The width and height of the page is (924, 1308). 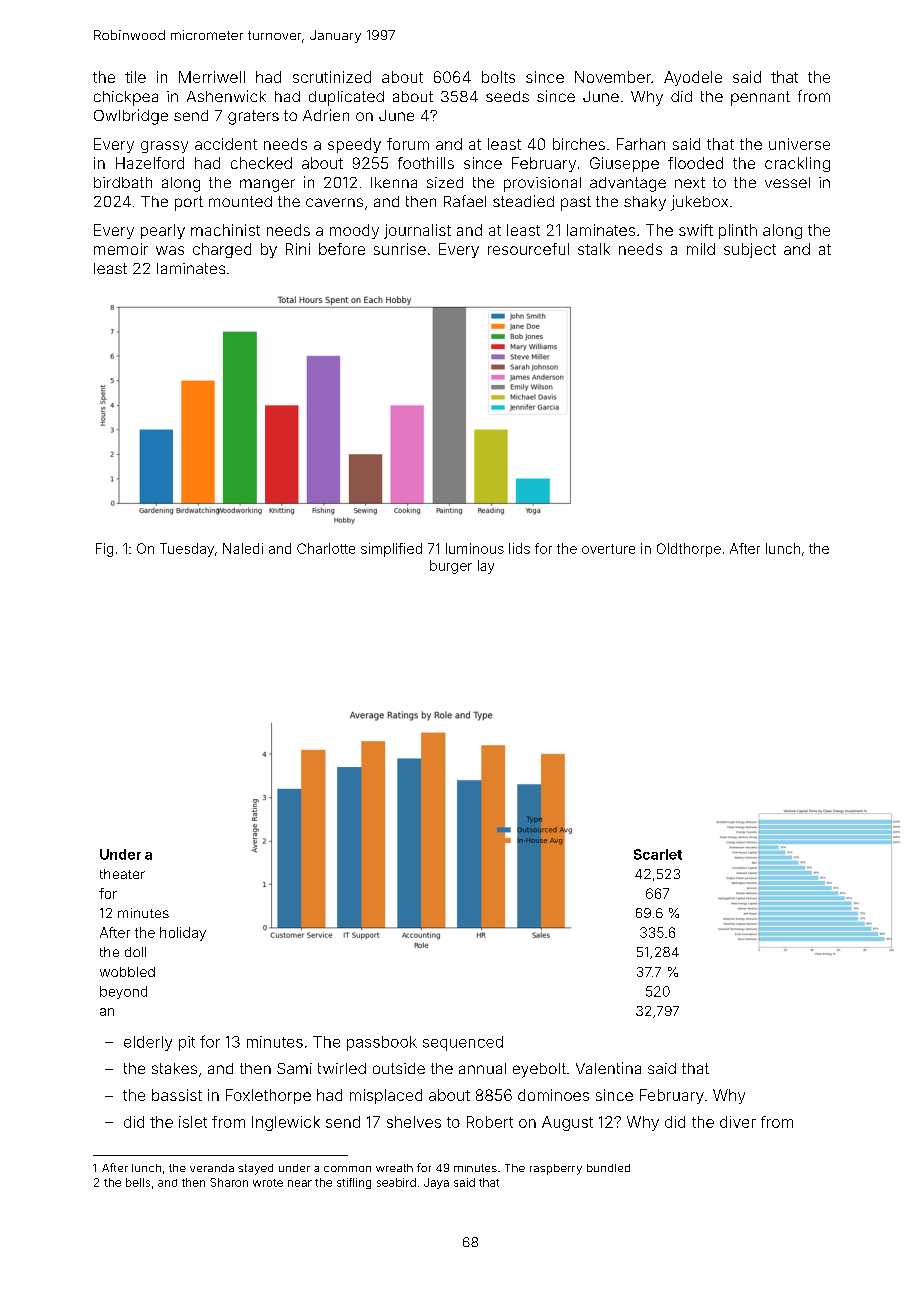 What do you see at coordinates (326, 548) in the page?
I see `Charlotte` at bounding box center [326, 548].
